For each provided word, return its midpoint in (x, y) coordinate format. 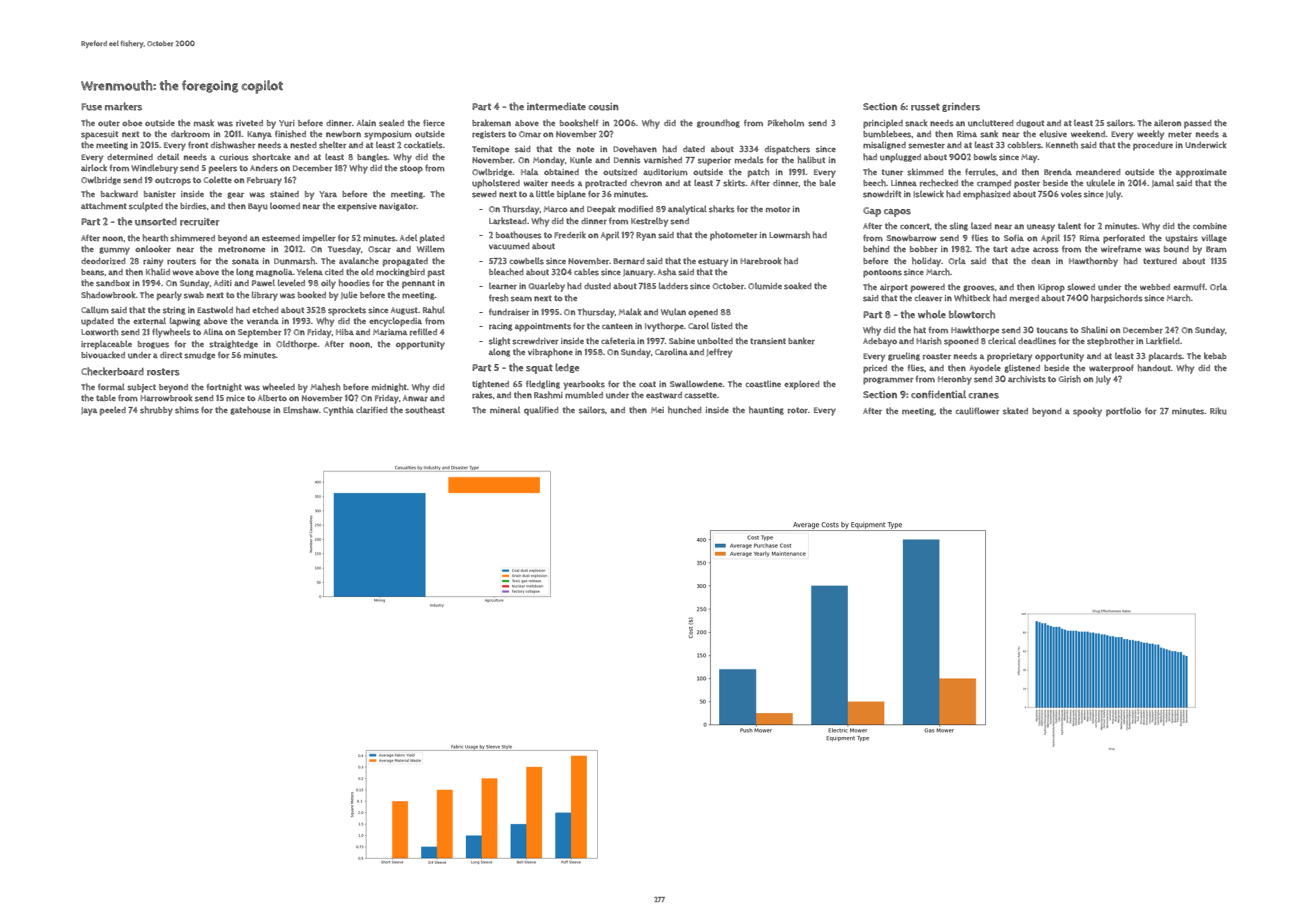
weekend (1088, 133)
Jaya (89, 411)
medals (749, 160)
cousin (603, 107)
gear (235, 195)
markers (123, 106)
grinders (961, 107)
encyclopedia (395, 322)
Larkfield (1163, 341)
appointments (543, 327)
